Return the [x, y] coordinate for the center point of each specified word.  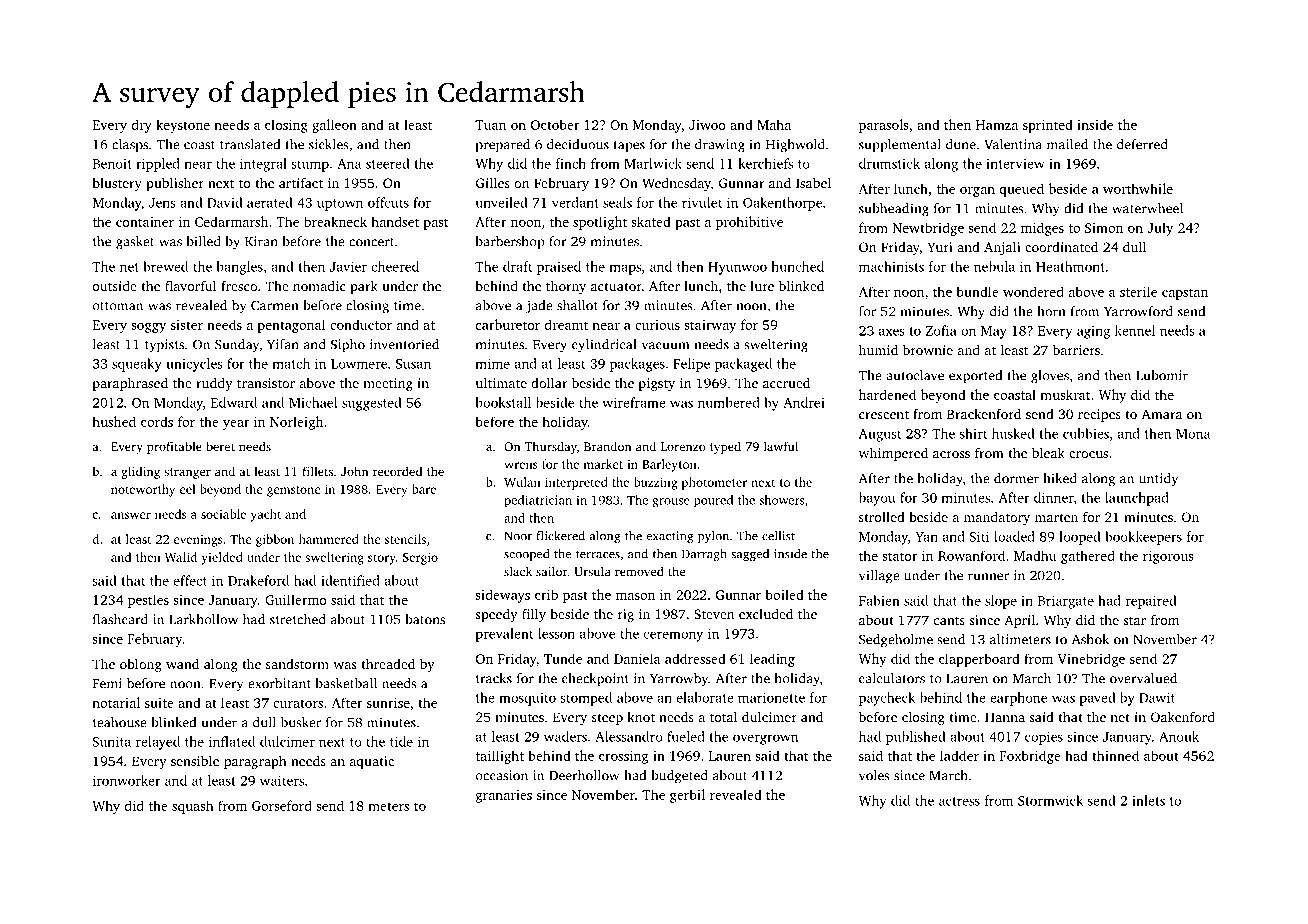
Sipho [348, 346]
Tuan [490, 125]
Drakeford [258, 580]
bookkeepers [1143, 538]
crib [546, 594]
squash [193, 807]
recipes [1099, 415]
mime [493, 363]
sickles [329, 144]
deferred [1142, 144]
